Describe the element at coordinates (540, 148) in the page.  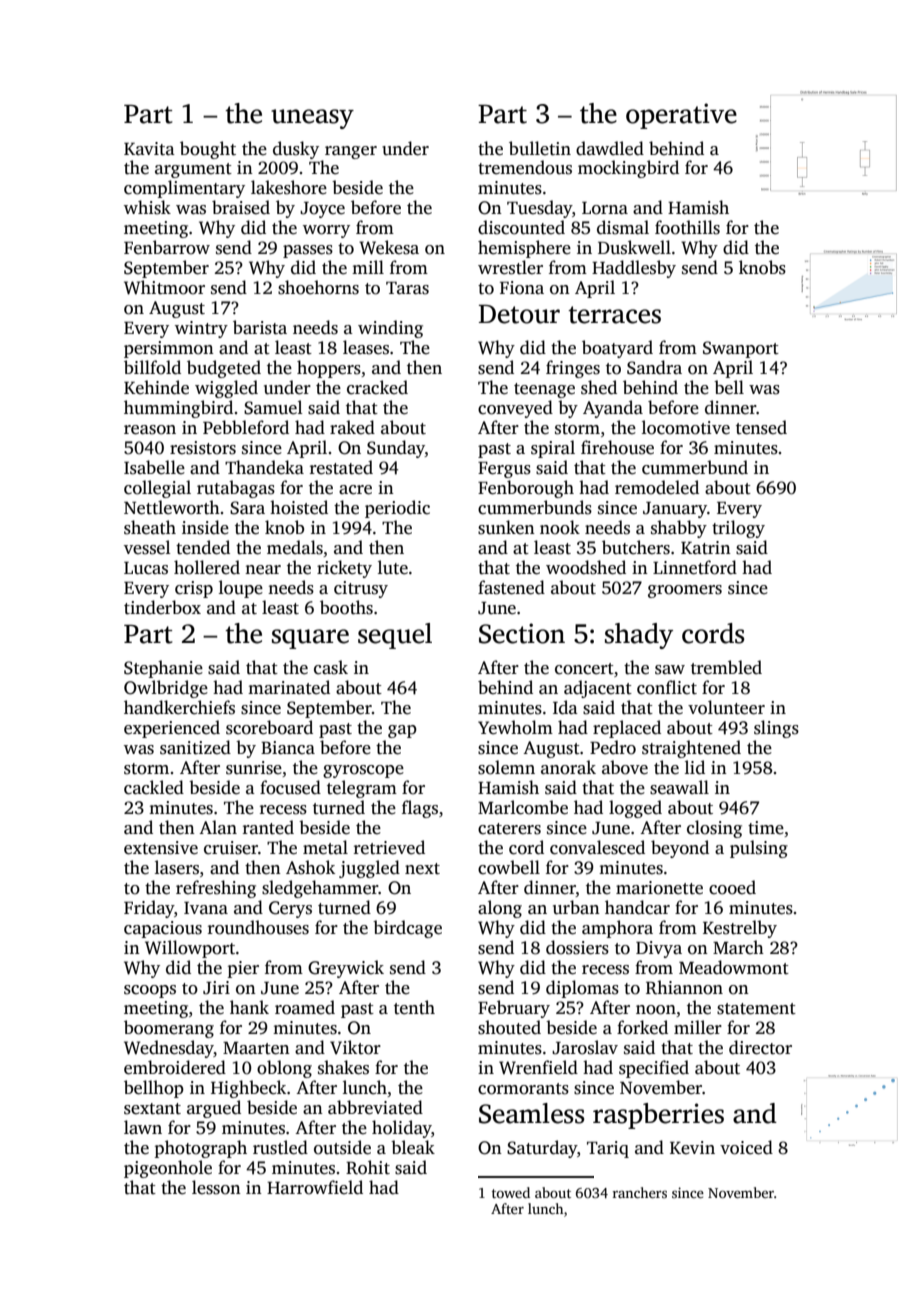
I see `bulletin` at that location.
